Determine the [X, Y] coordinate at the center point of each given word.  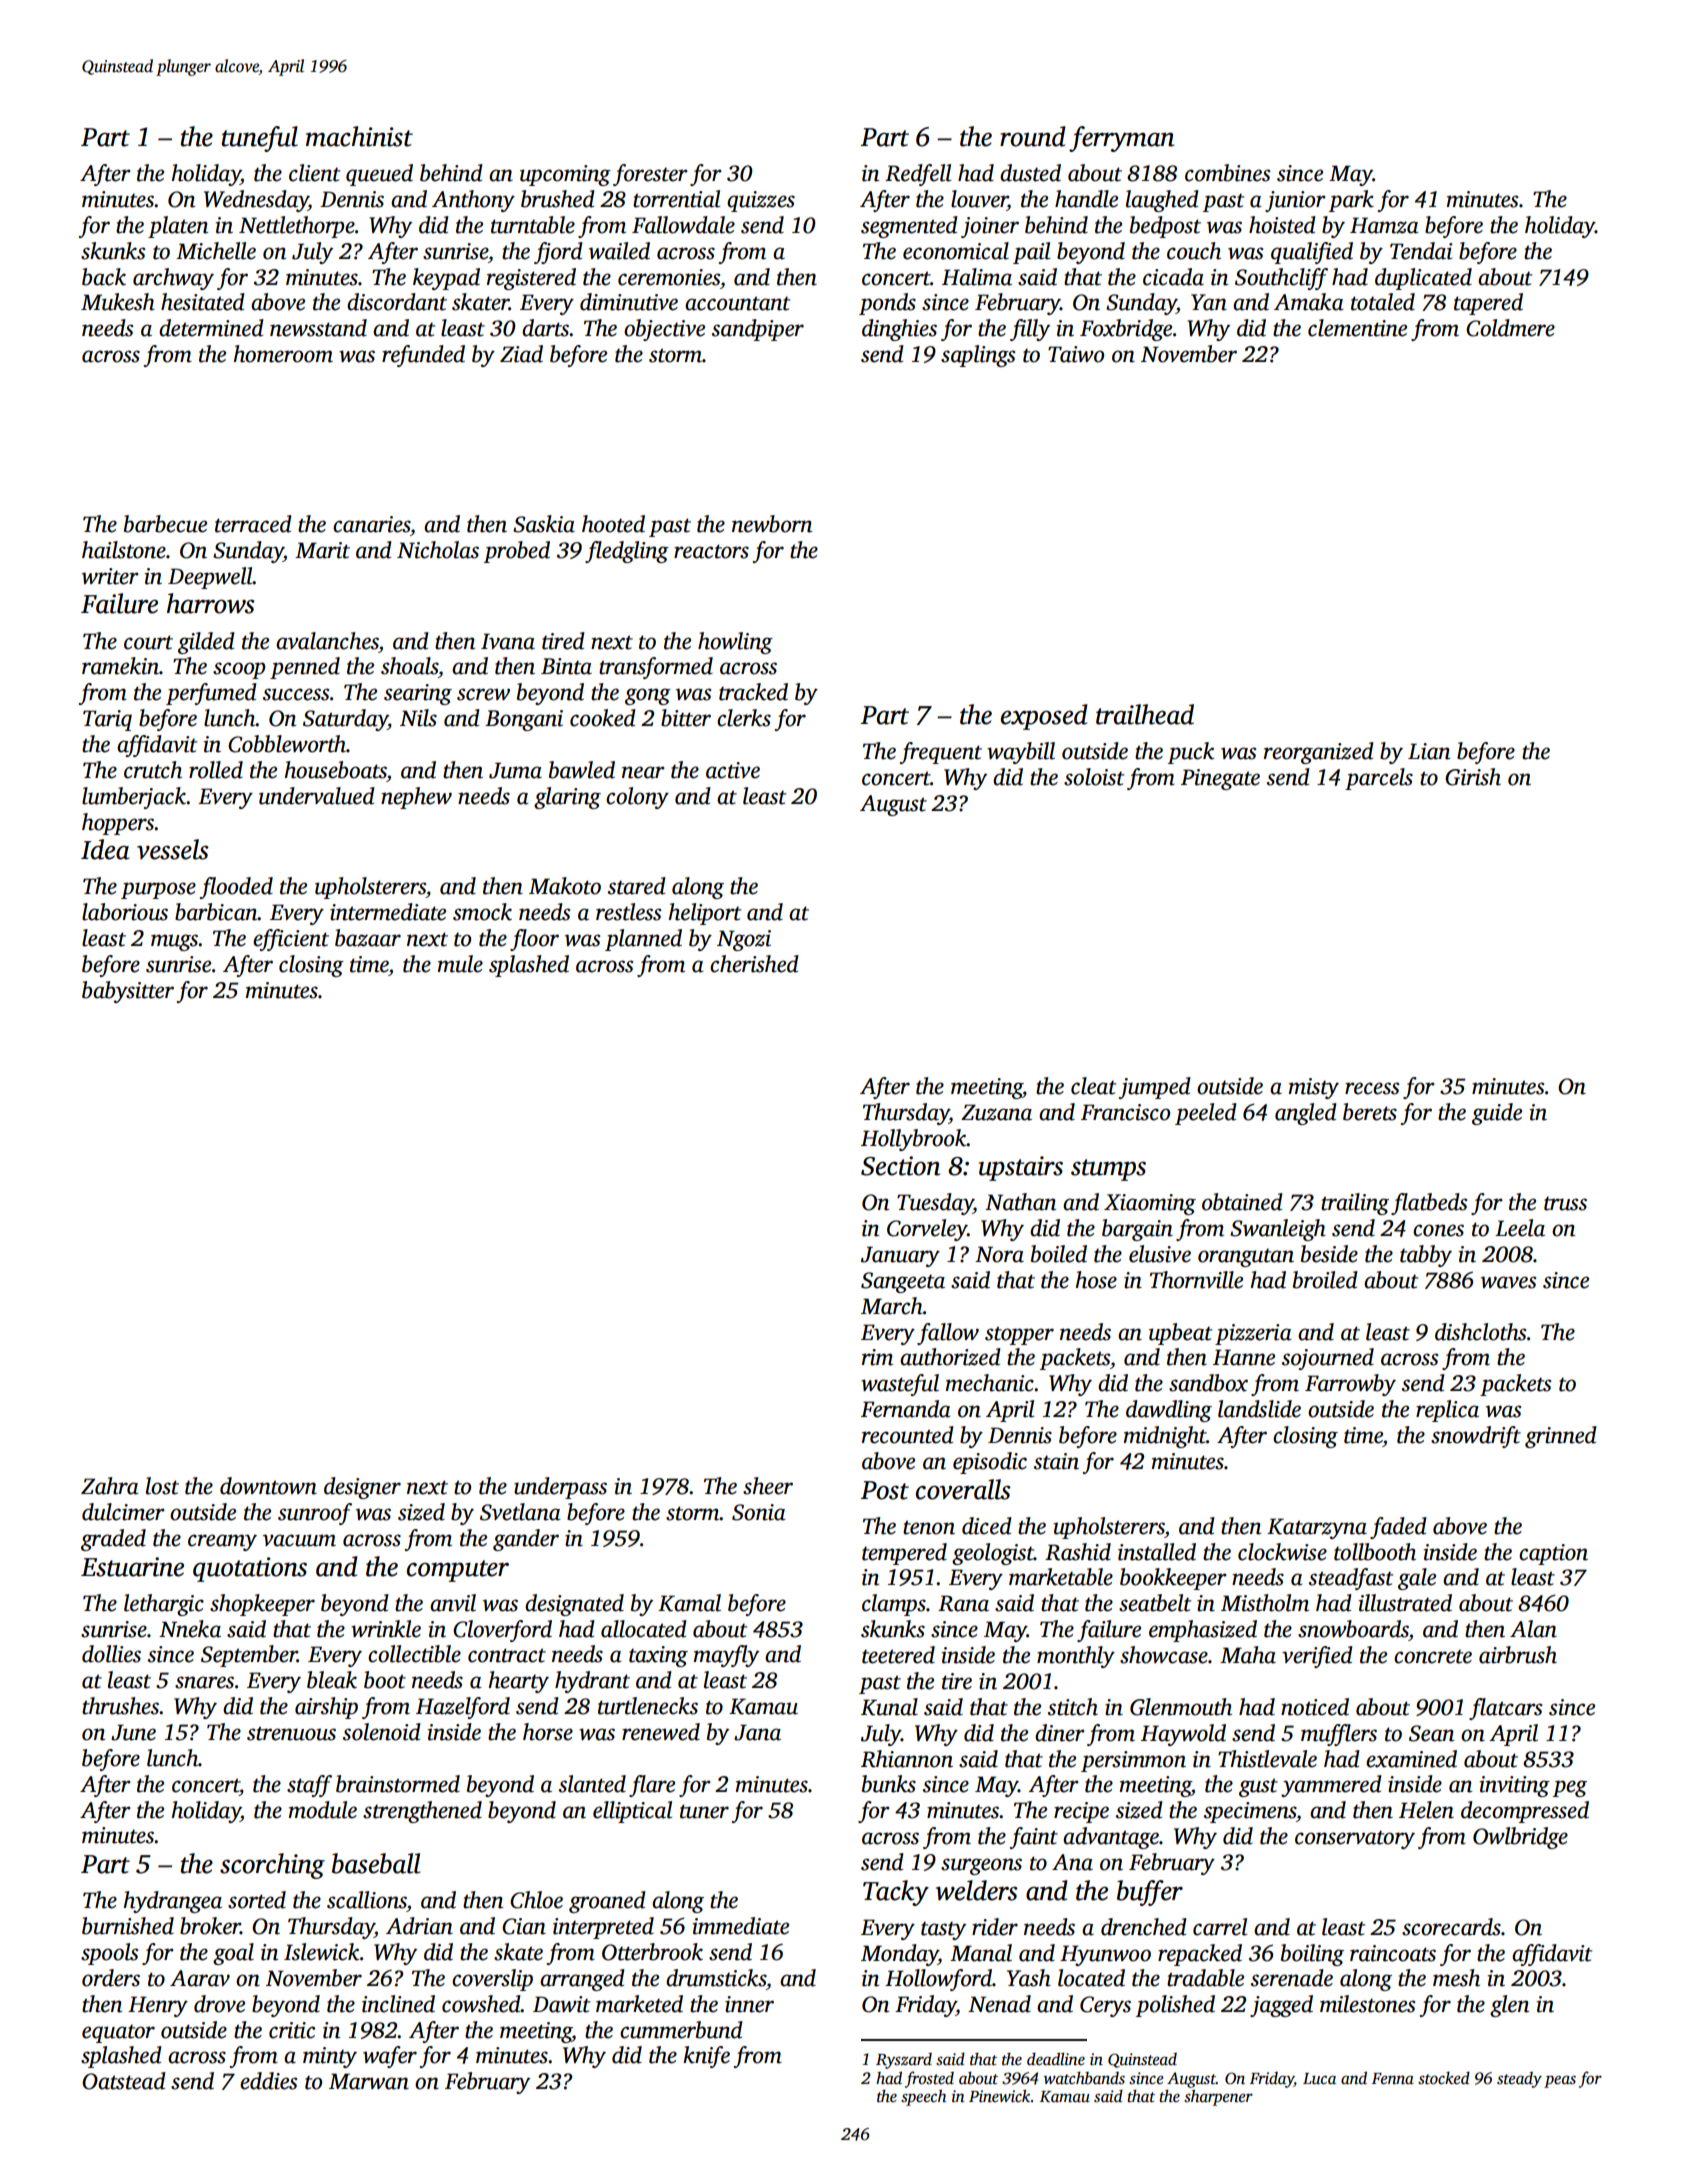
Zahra [110, 1486]
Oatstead [124, 2081]
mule [460, 964]
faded [1398, 1528]
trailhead [1145, 714]
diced [987, 1526]
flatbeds [1429, 1204]
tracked [753, 692]
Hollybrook [914, 1140]
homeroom [283, 354]
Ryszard [904, 2061]
